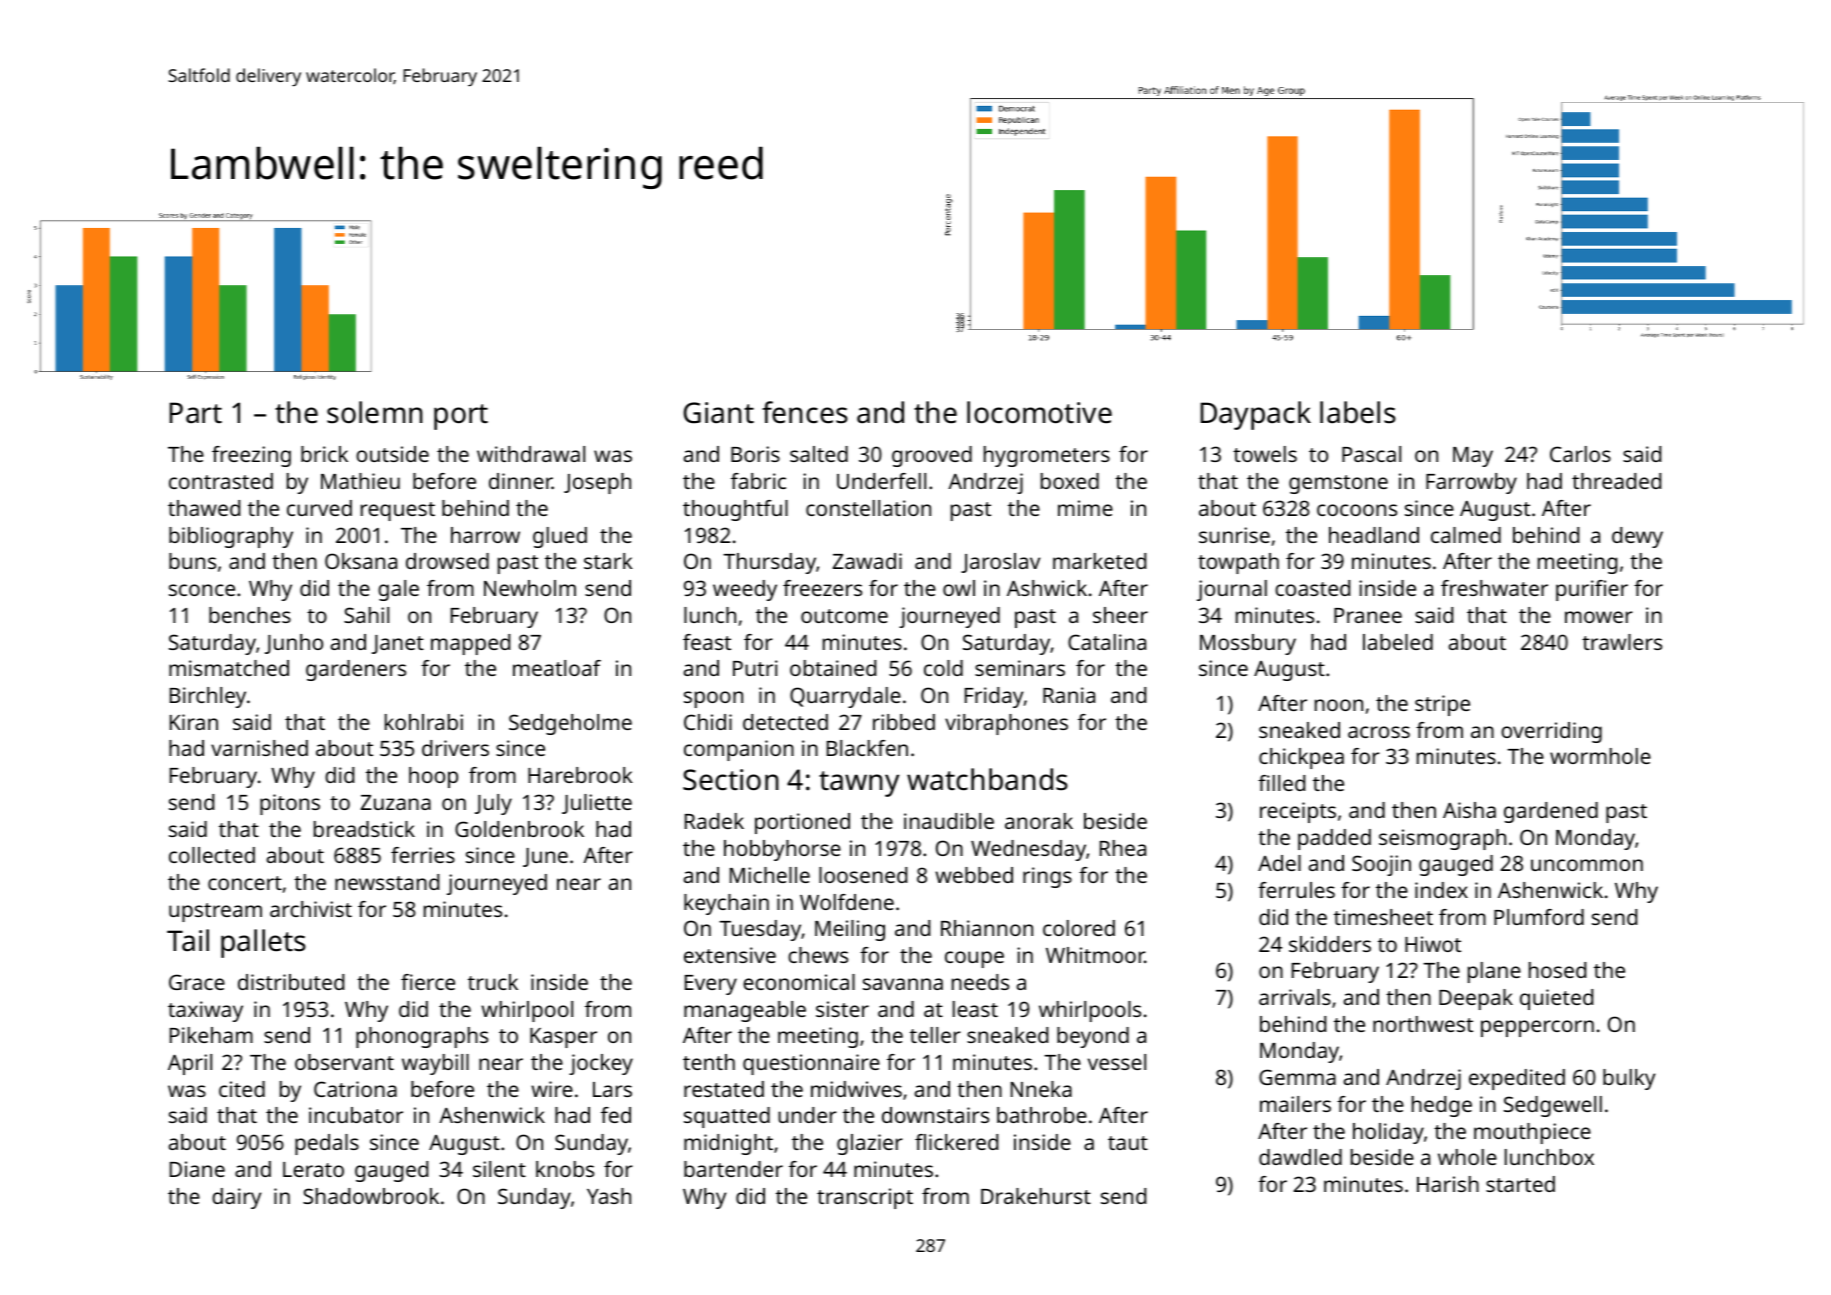  I want to click on locomotive, so click(1039, 412).
